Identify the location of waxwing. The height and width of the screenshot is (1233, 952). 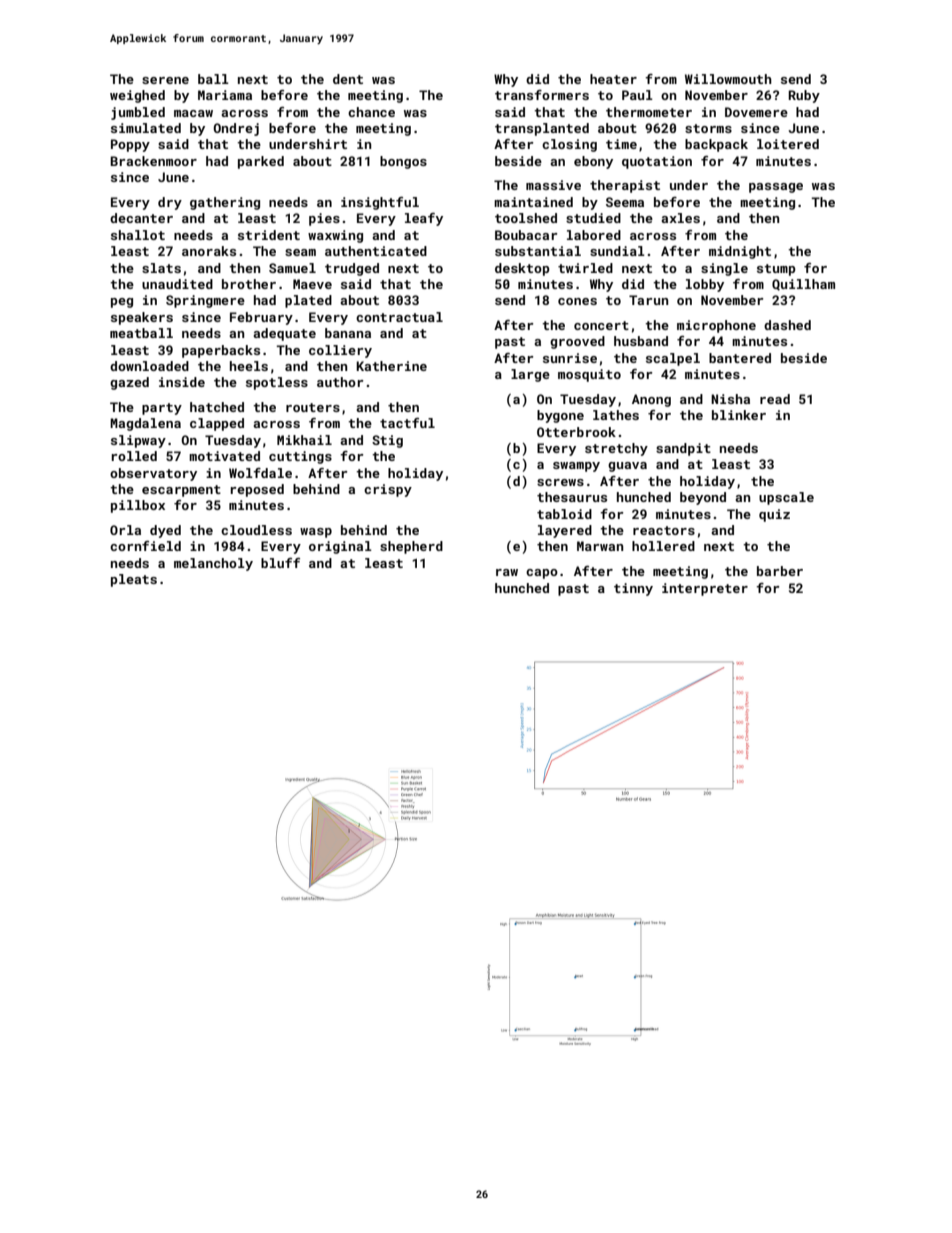
(335, 236).
